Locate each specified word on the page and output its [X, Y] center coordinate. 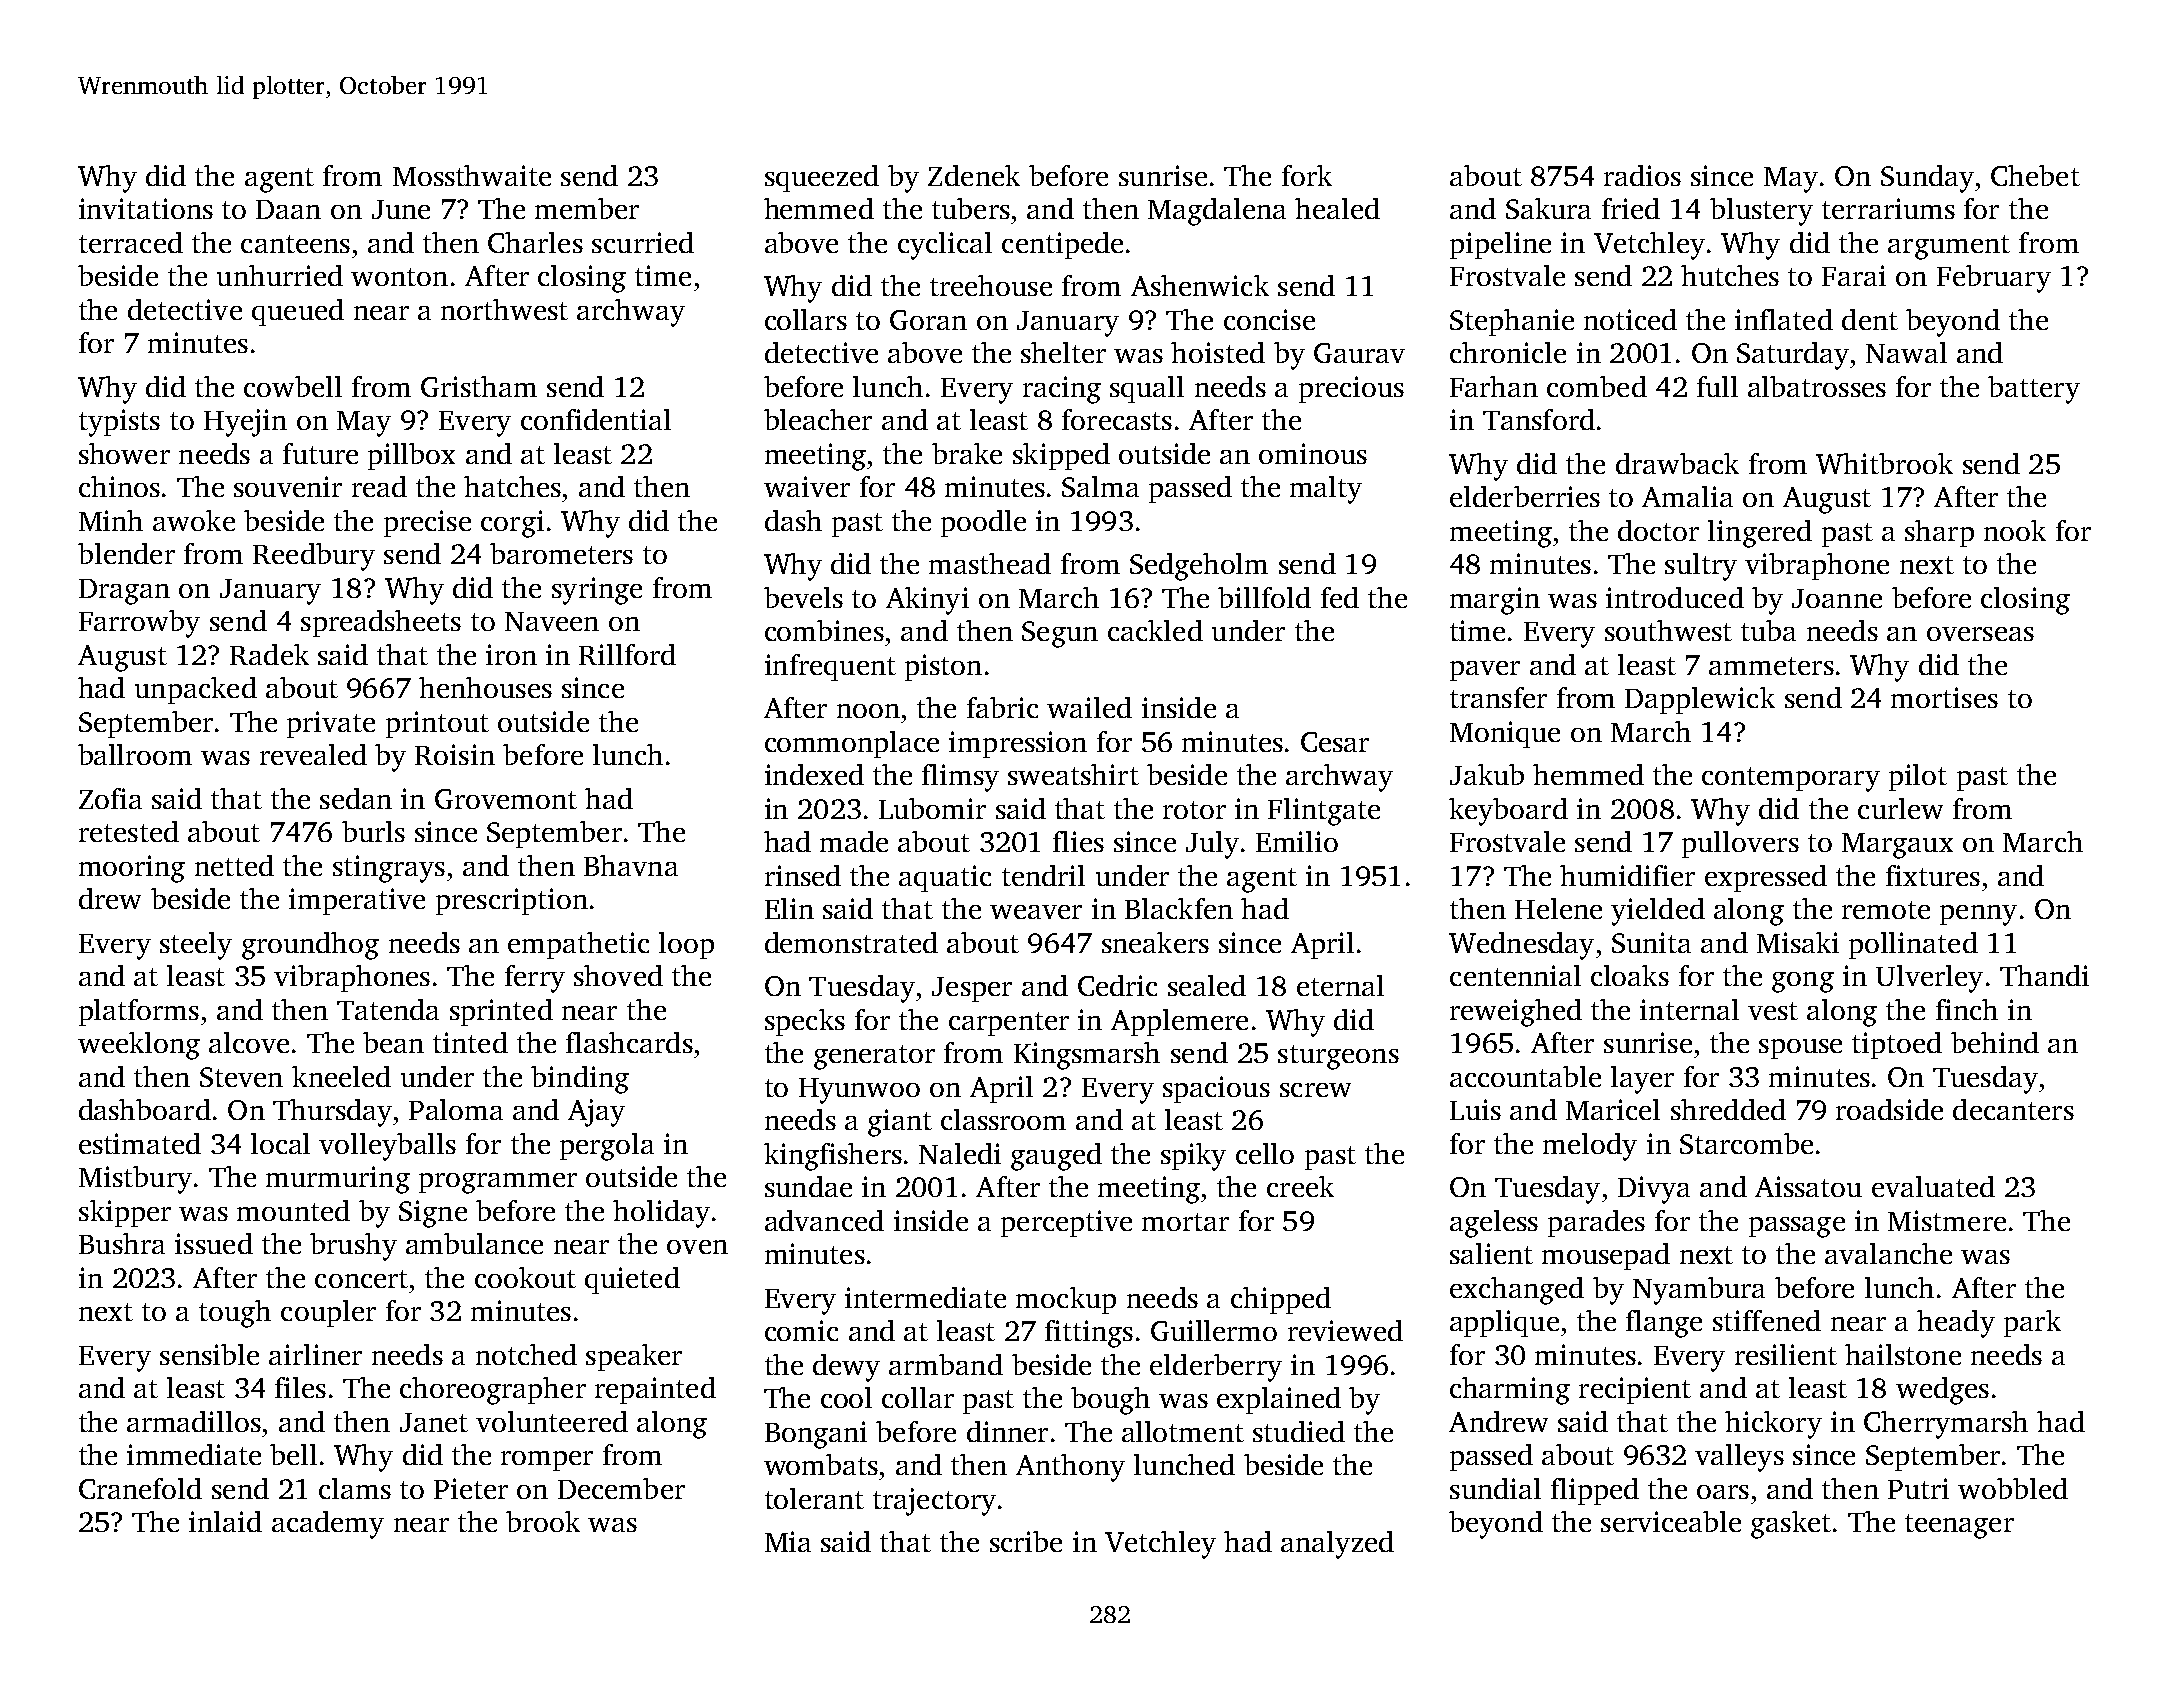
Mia [788, 1541]
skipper [125, 1213]
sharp [1939, 533]
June [401, 209]
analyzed [1337, 1545]
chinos [119, 486]
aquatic [945, 878]
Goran [928, 320]
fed [1340, 597]
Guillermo [1214, 1330]
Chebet [2035, 175]
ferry [535, 979]
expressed [1766, 878]
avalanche [1888, 1253]
